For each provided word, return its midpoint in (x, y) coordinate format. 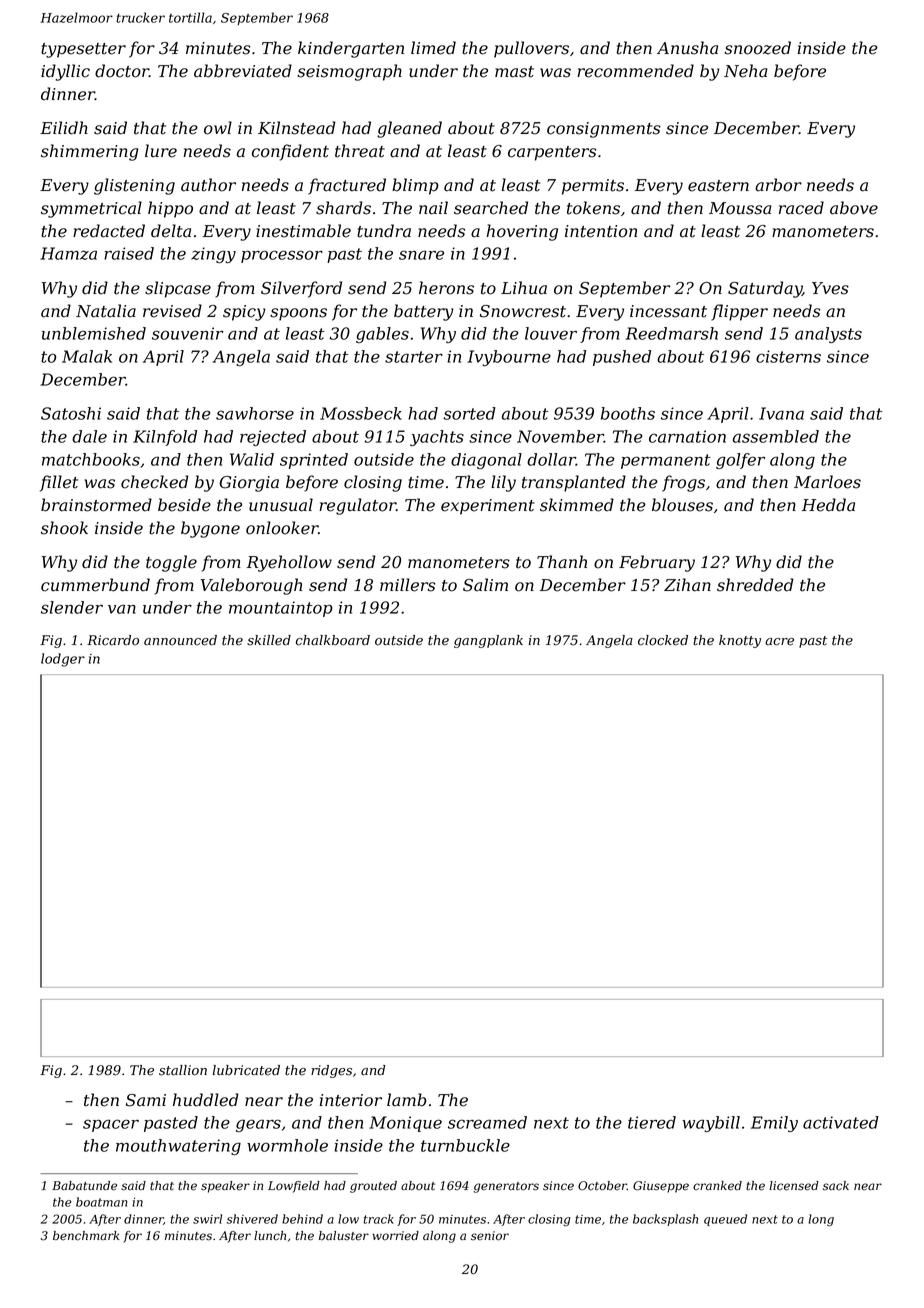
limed (433, 48)
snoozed (758, 48)
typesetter (83, 50)
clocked (663, 640)
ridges (331, 1071)
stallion (183, 1070)
